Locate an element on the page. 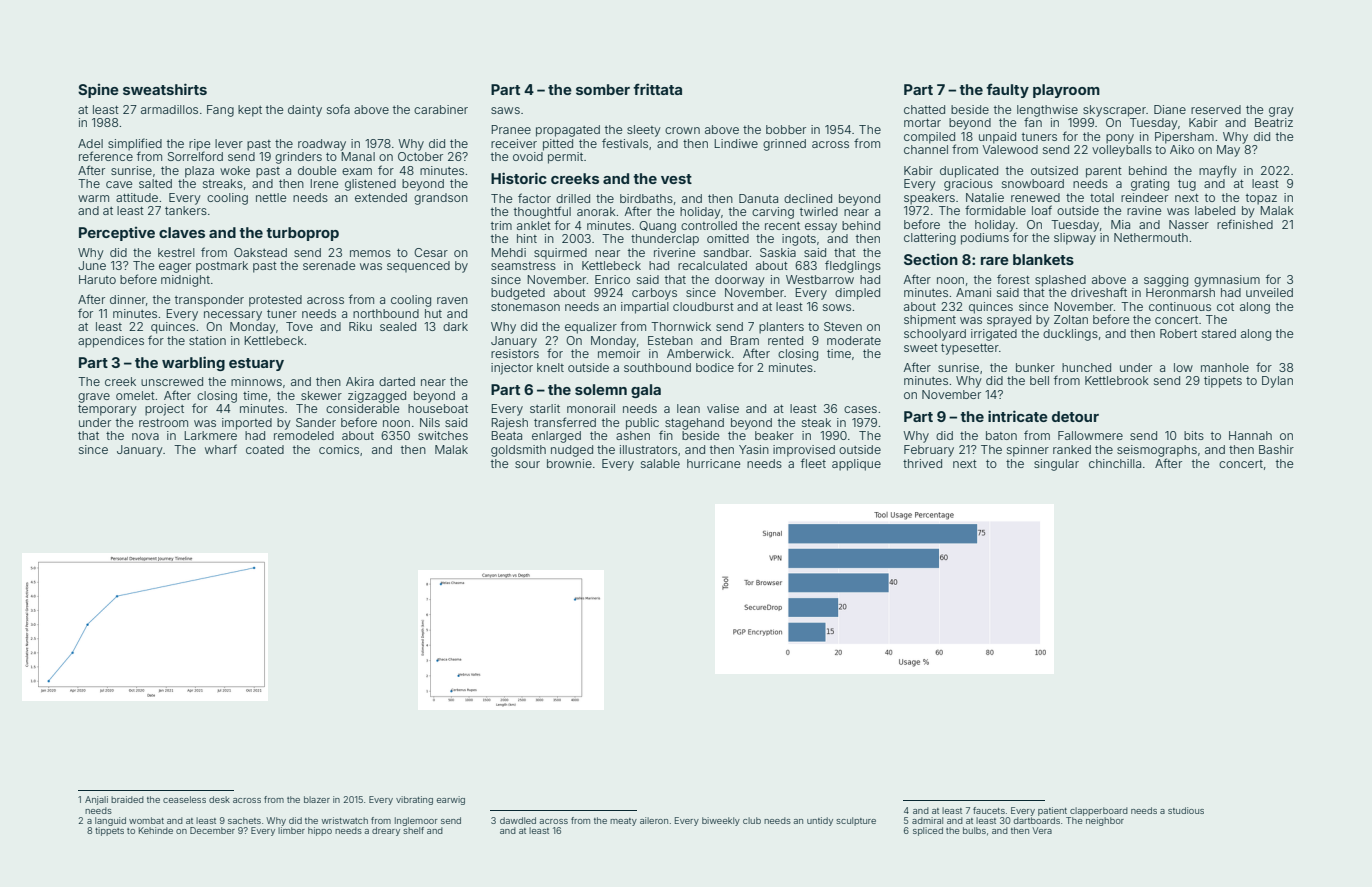 This image has width=1372, height=887. warbling is located at coordinates (193, 363).
